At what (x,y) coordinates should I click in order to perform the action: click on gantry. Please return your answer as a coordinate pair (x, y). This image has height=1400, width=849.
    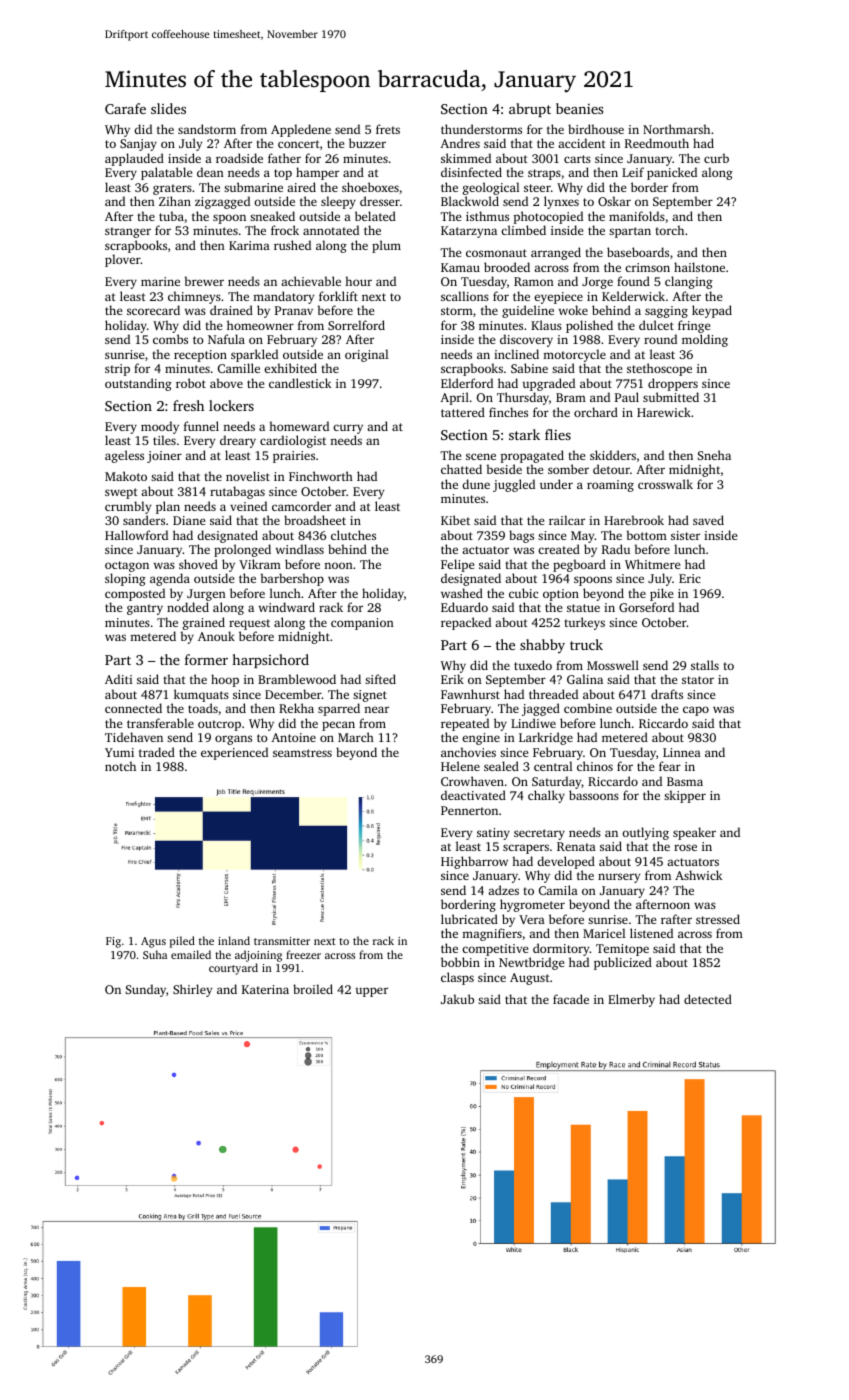
    Looking at the image, I should click on (145, 609).
